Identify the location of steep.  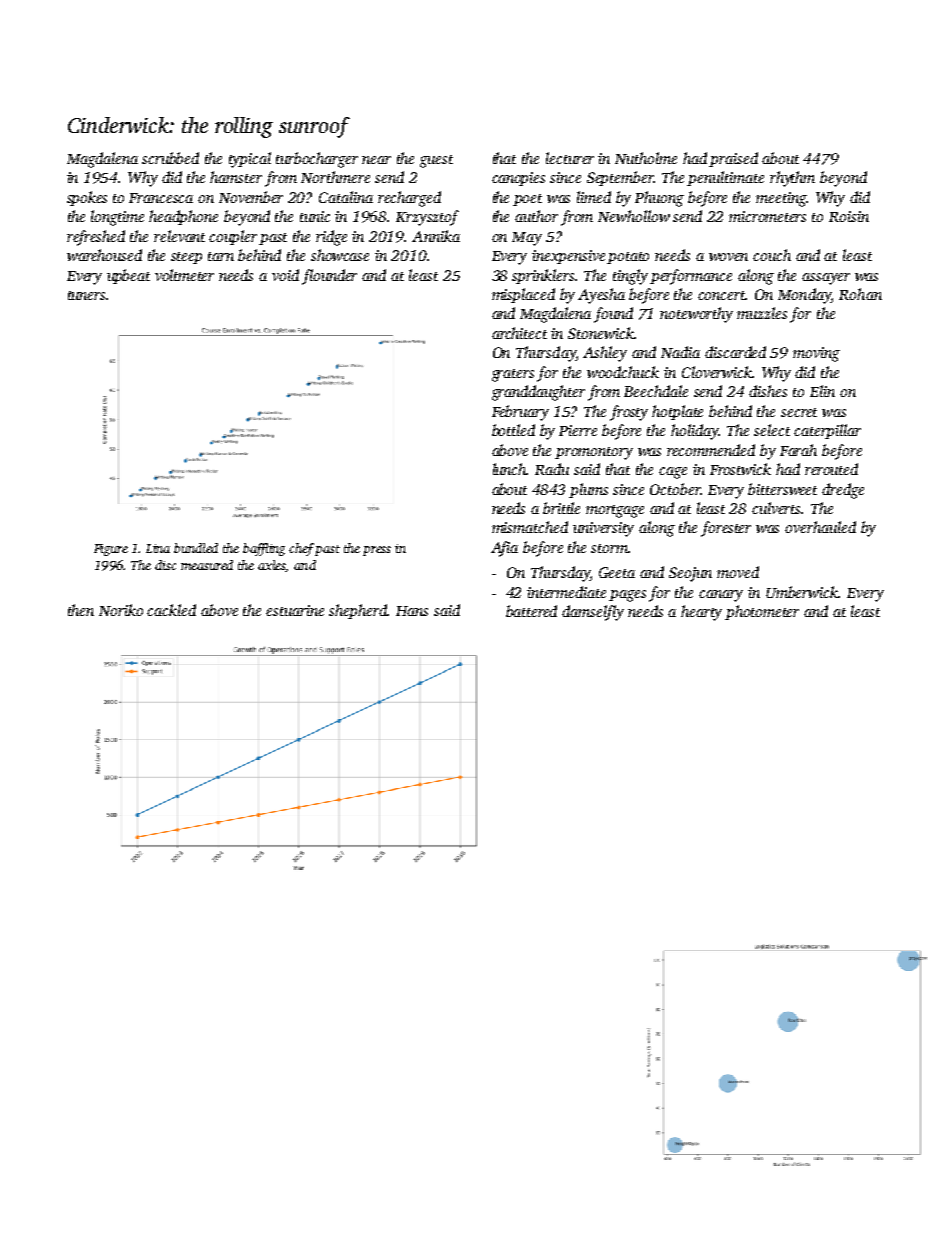
(186, 258).
